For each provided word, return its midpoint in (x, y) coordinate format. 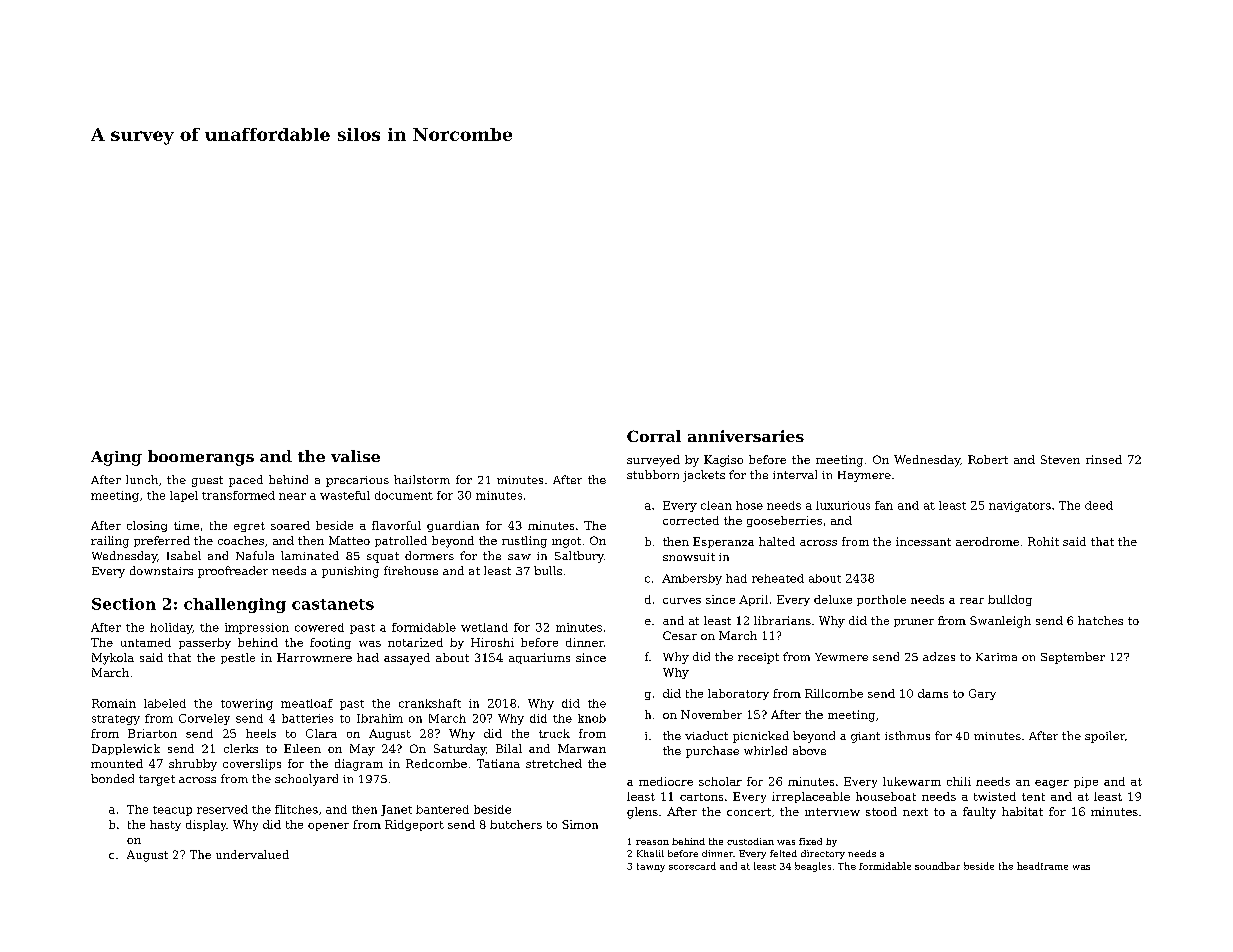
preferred (162, 541)
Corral (654, 436)
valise (355, 456)
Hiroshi (492, 642)
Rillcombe (834, 693)
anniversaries (746, 436)
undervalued (252, 854)
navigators (1020, 506)
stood (881, 811)
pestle (238, 658)
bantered (442, 809)
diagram (359, 765)
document (404, 495)
